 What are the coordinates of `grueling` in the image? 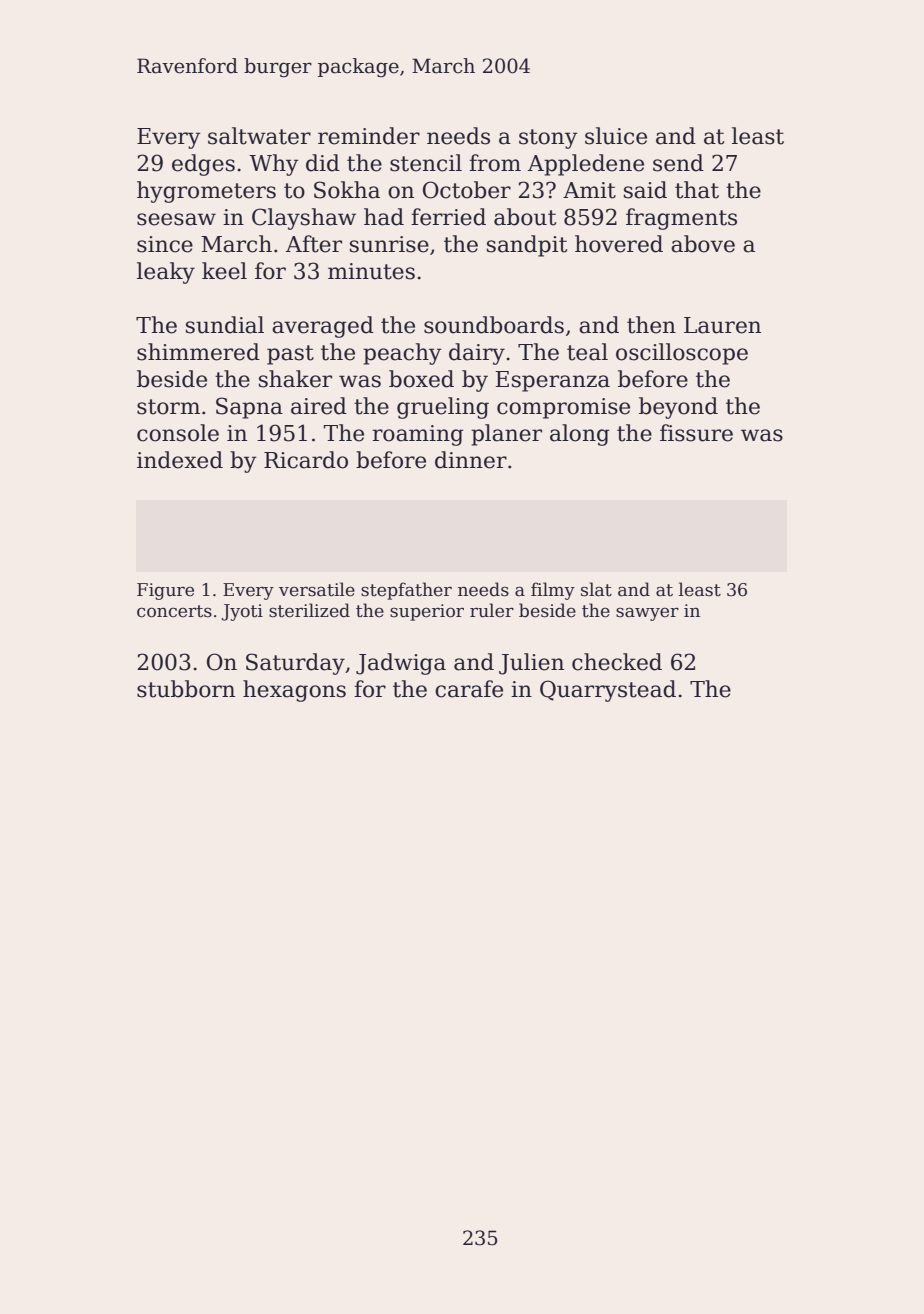 It's located at (443, 408).
